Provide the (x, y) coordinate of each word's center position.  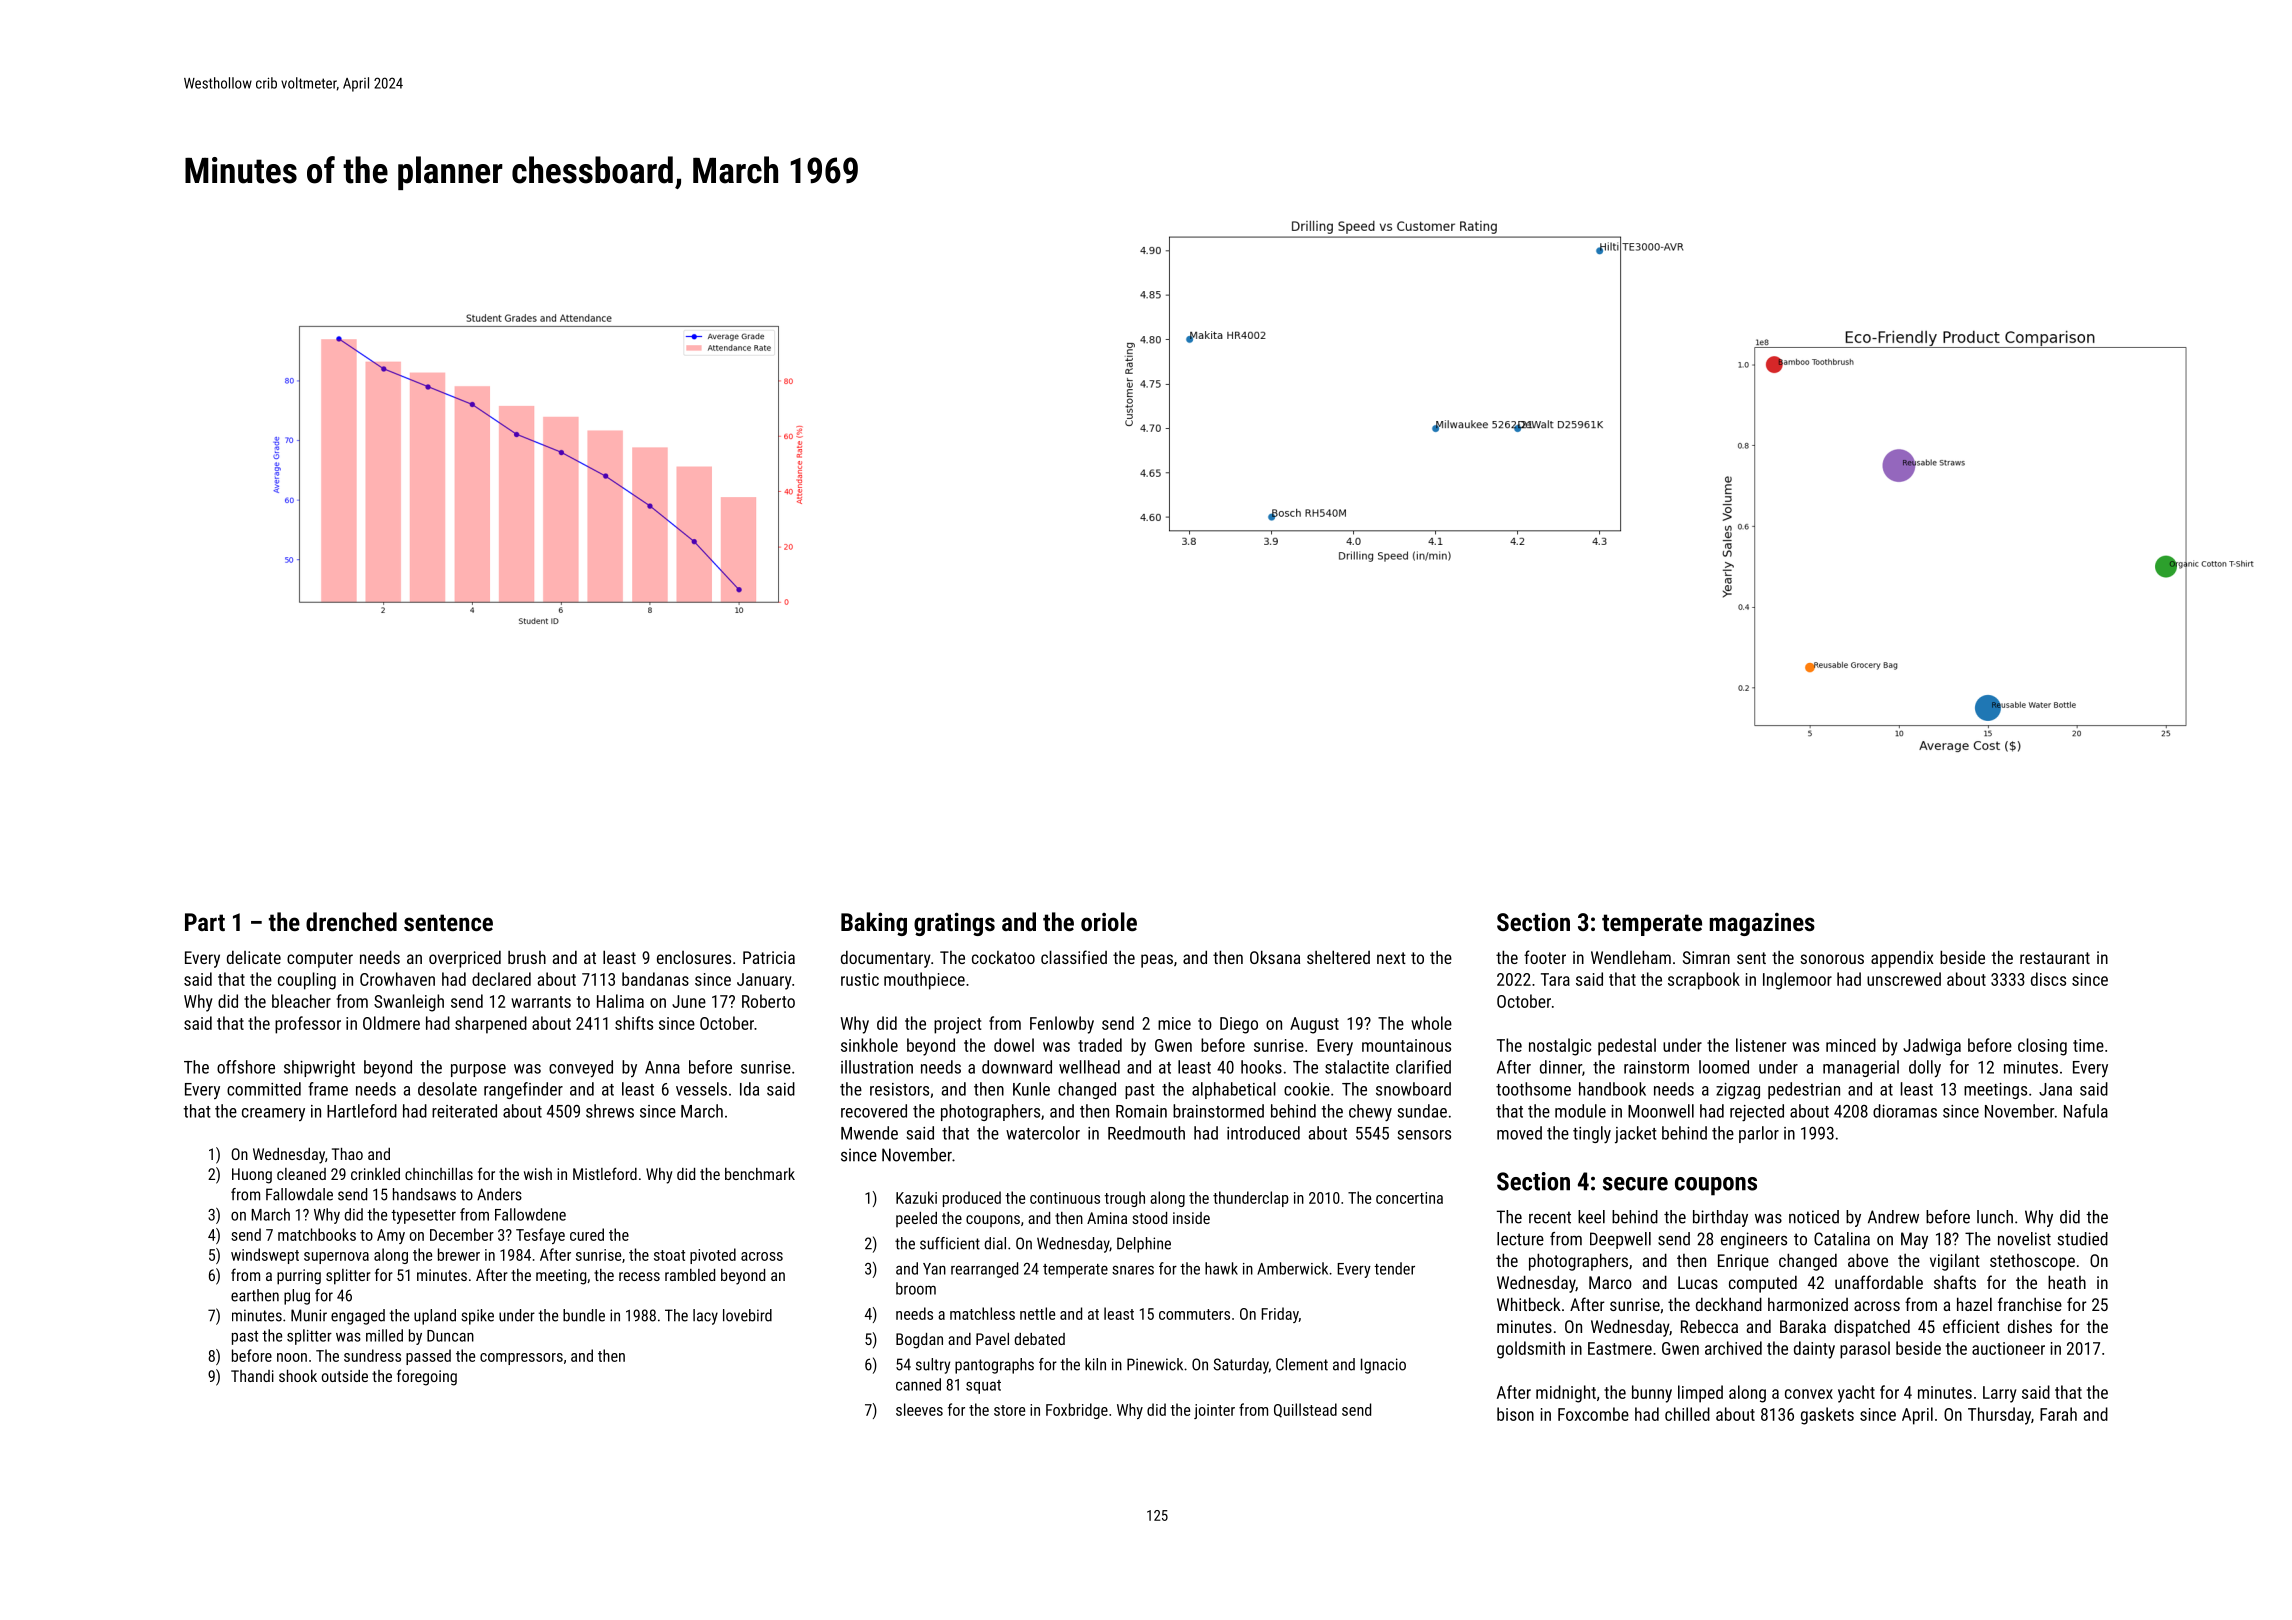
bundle (584, 1315)
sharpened (491, 1025)
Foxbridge (1077, 1411)
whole (1431, 1023)
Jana (2055, 1089)
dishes (2030, 1326)
